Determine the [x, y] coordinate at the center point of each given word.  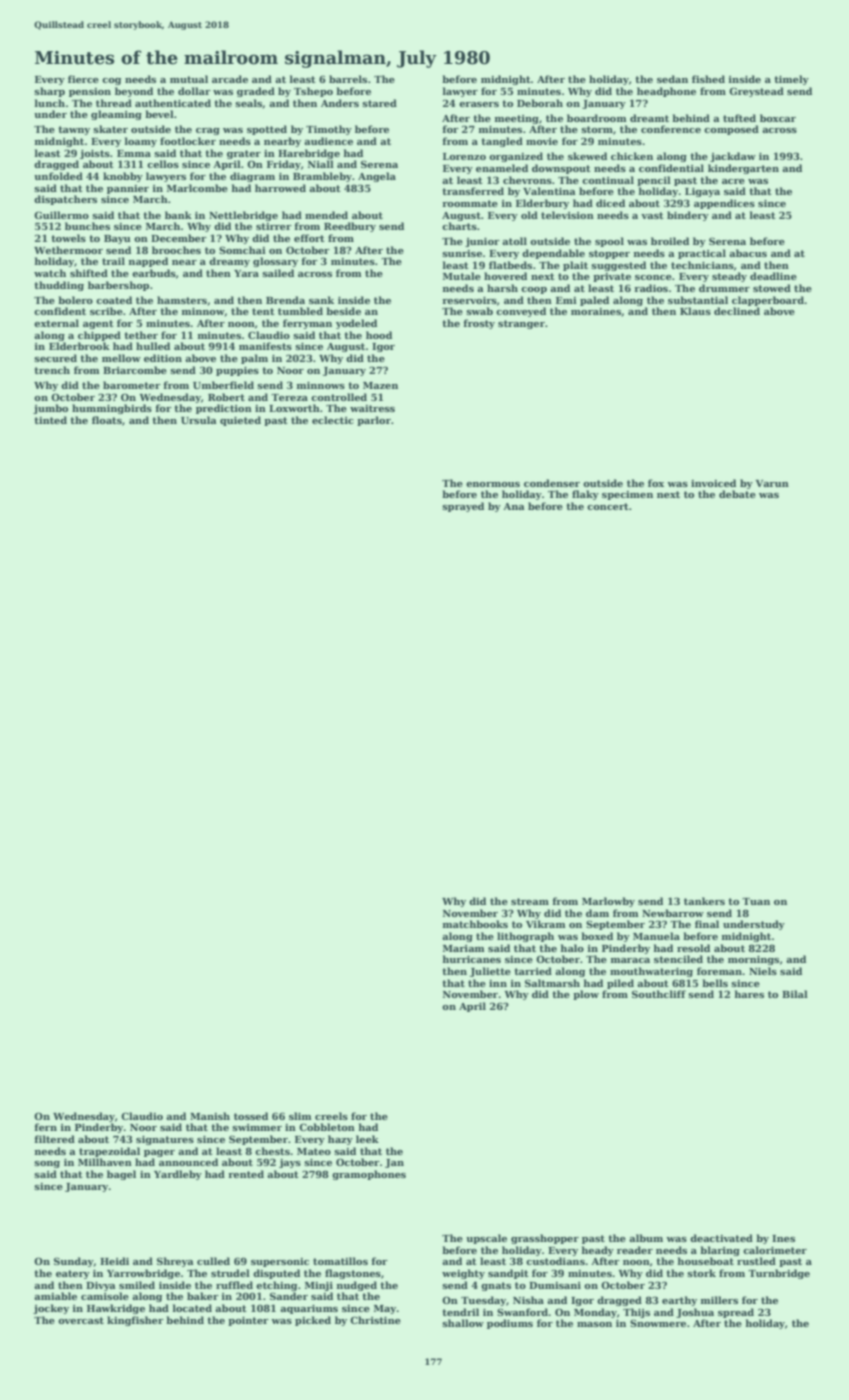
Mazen [380, 385]
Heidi [114, 1261]
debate [737, 494]
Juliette [490, 972]
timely [791, 80]
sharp [49, 92]
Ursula [199, 420]
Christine [375, 1320]
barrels [348, 79]
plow [586, 995]
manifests [265, 346]
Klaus [695, 311]
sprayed [463, 507]
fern [45, 1127]
